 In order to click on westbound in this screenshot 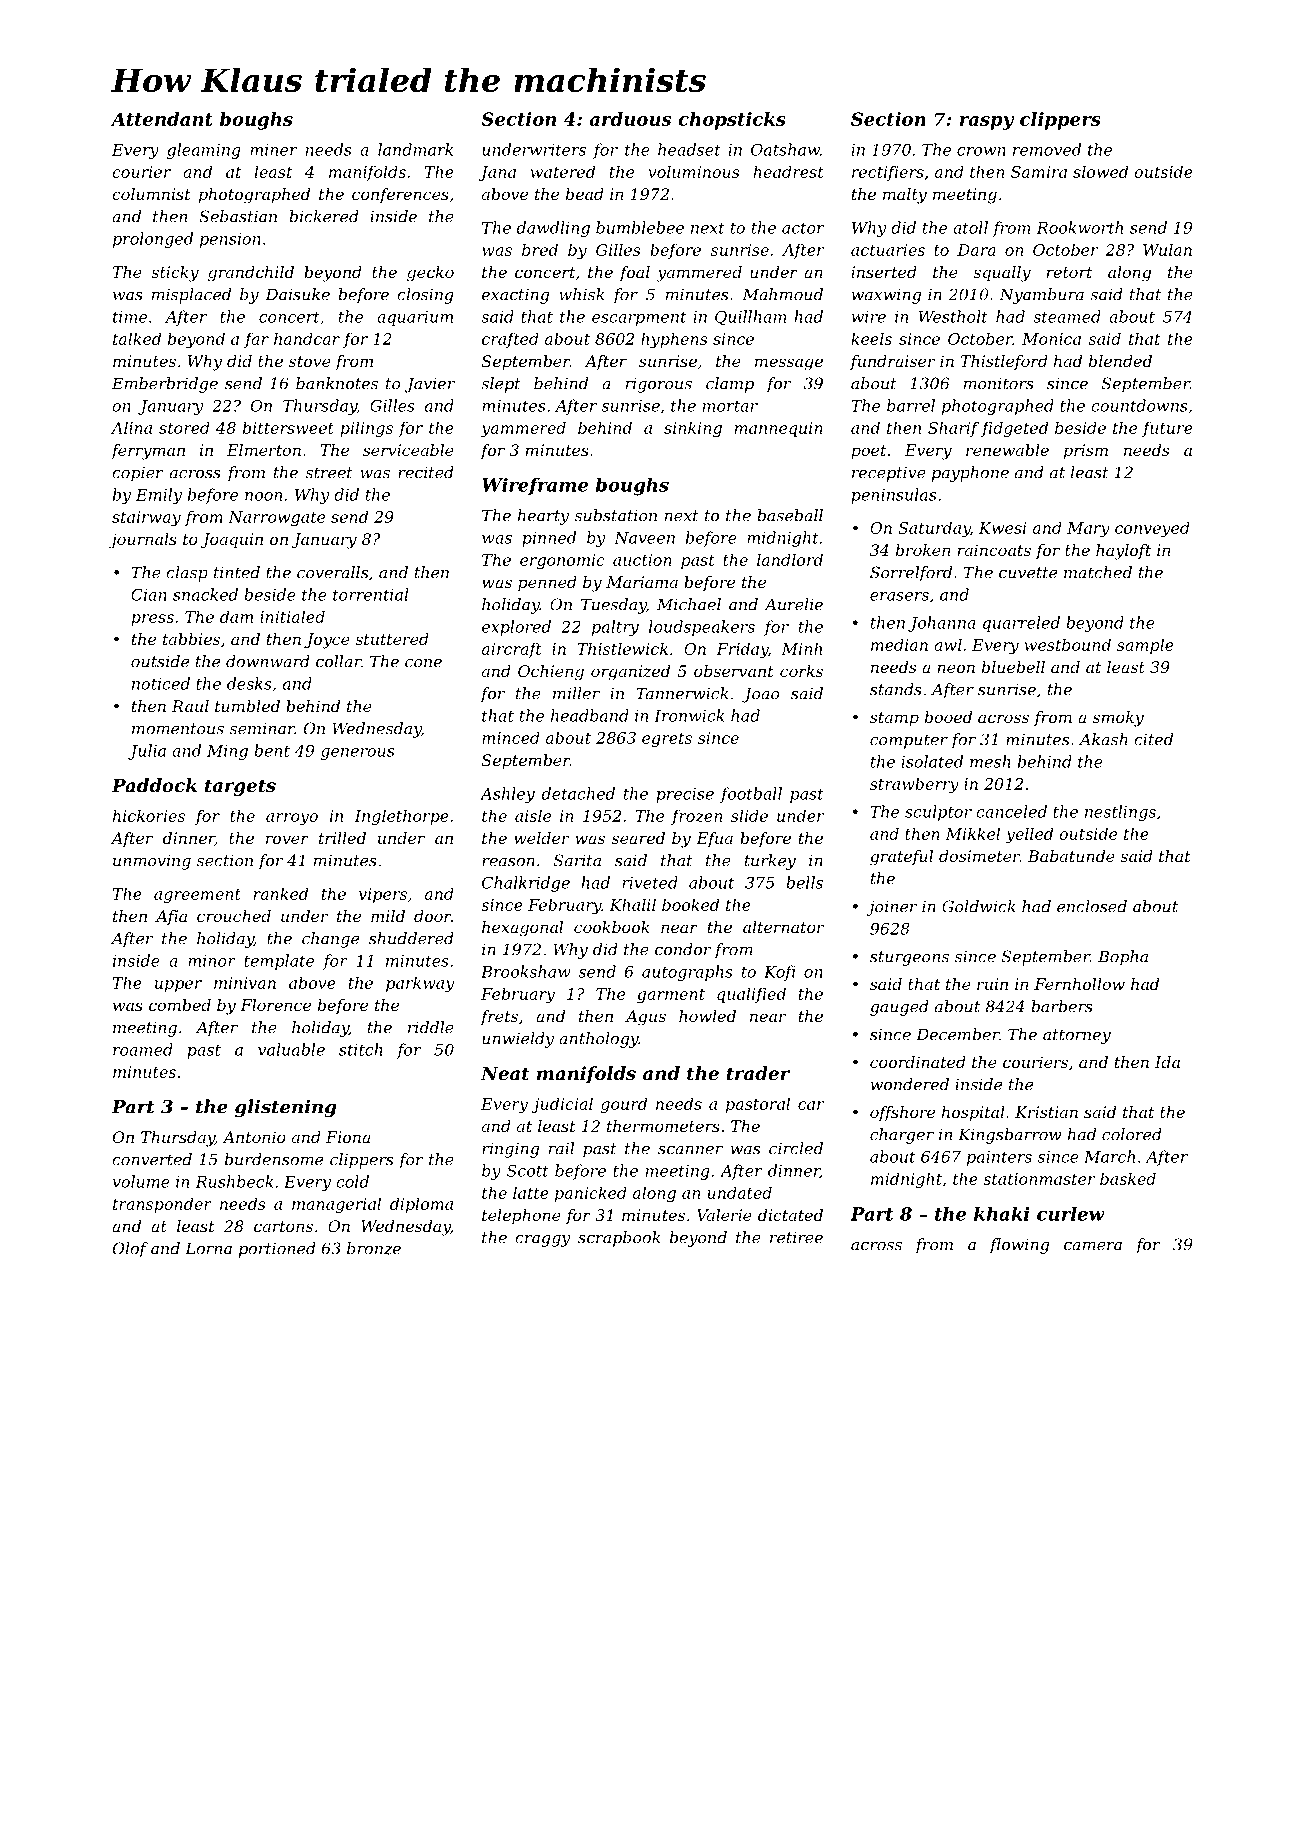, I will do `click(1068, 644)`.
